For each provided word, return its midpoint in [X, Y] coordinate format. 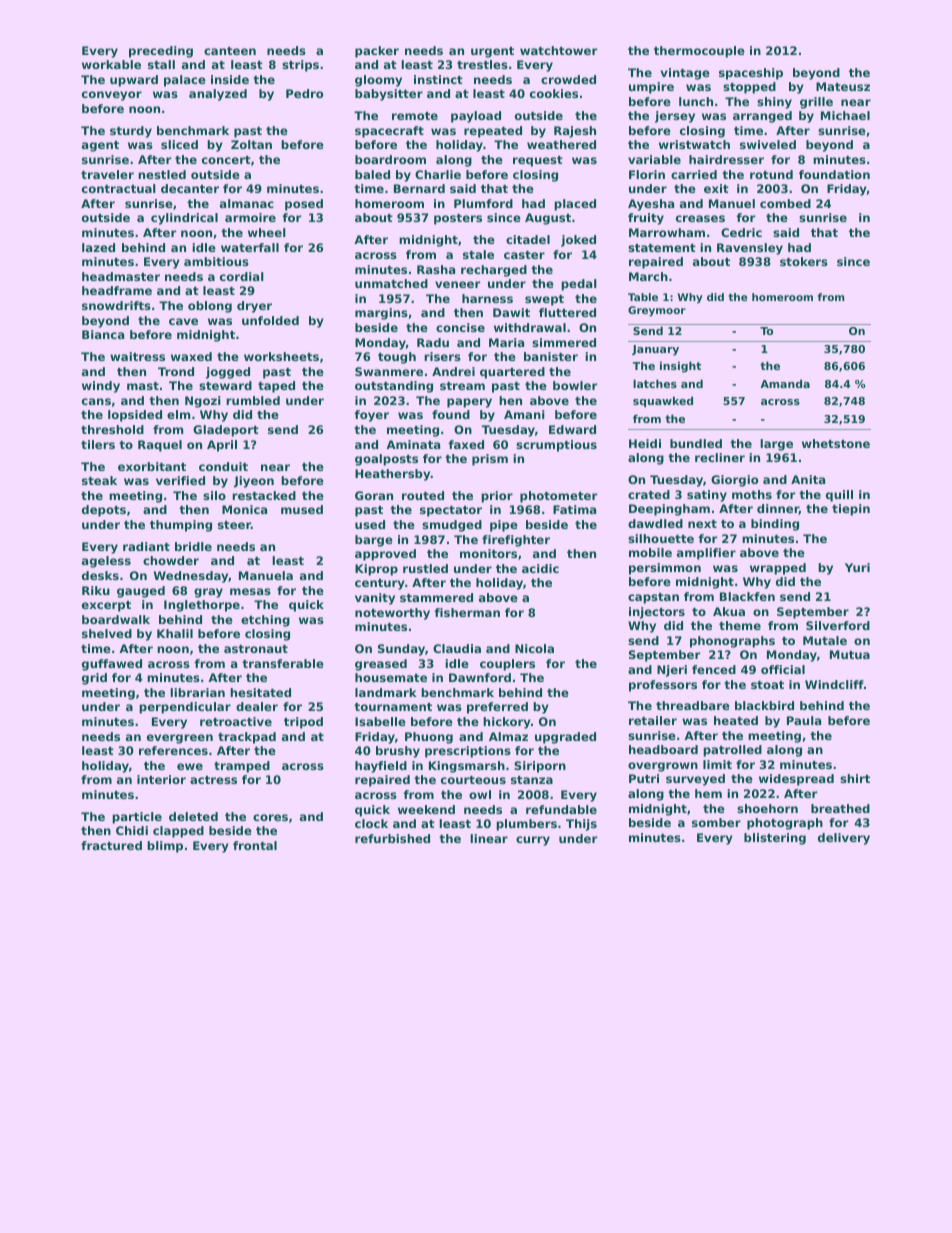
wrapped [778, 569]
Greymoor [657, 311]
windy [101, 387]
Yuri [857, 567]
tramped [242, 767]
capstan [653, 598]
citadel [528, 239]
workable [111, 64]
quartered [512, 373]
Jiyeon [254, 482]
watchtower [558, 50]
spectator [451, 511]
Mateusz [843, 86]
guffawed [112, 665]
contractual [119, 188]
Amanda [785, 383]
